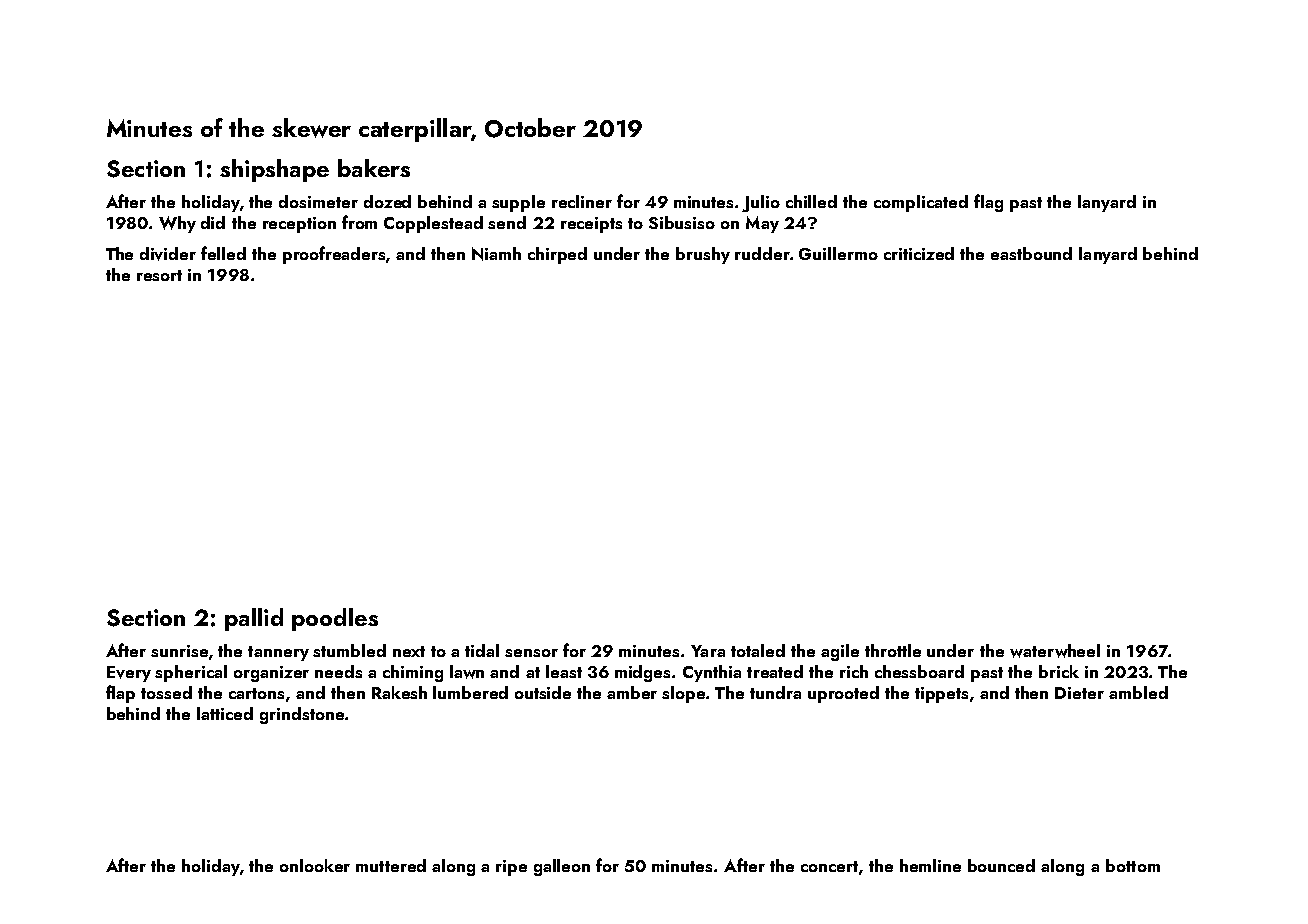 This image has width=1308, height=924. I want to click on onlooker, so click(315, 865).
